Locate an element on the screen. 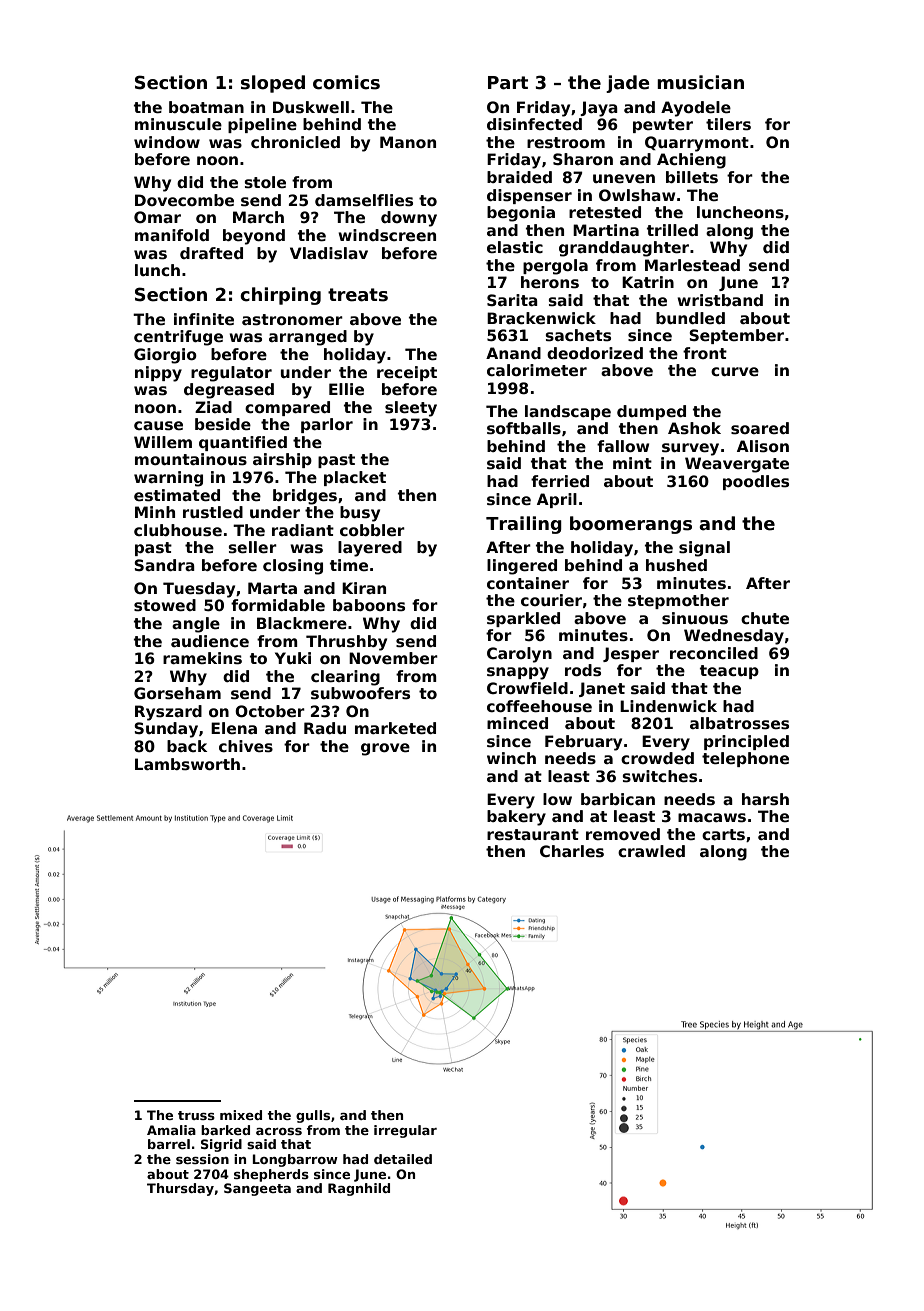 The height and width of the screenshot is (1311, 924). sloped is located at coordinates (273, 84).
